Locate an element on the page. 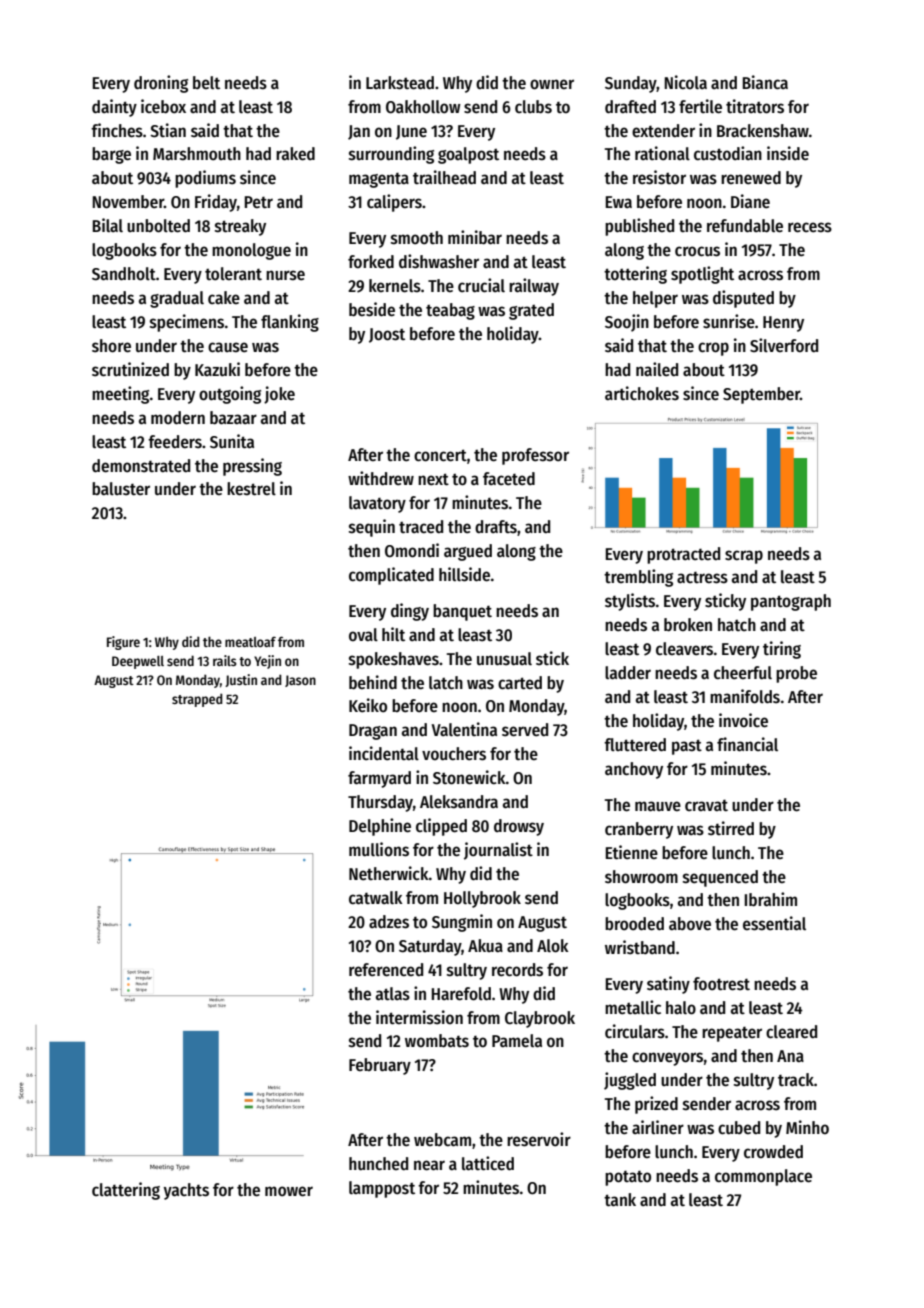 The width and height of the page is (924, 1308). droning is located at coordinates (161, 84).
